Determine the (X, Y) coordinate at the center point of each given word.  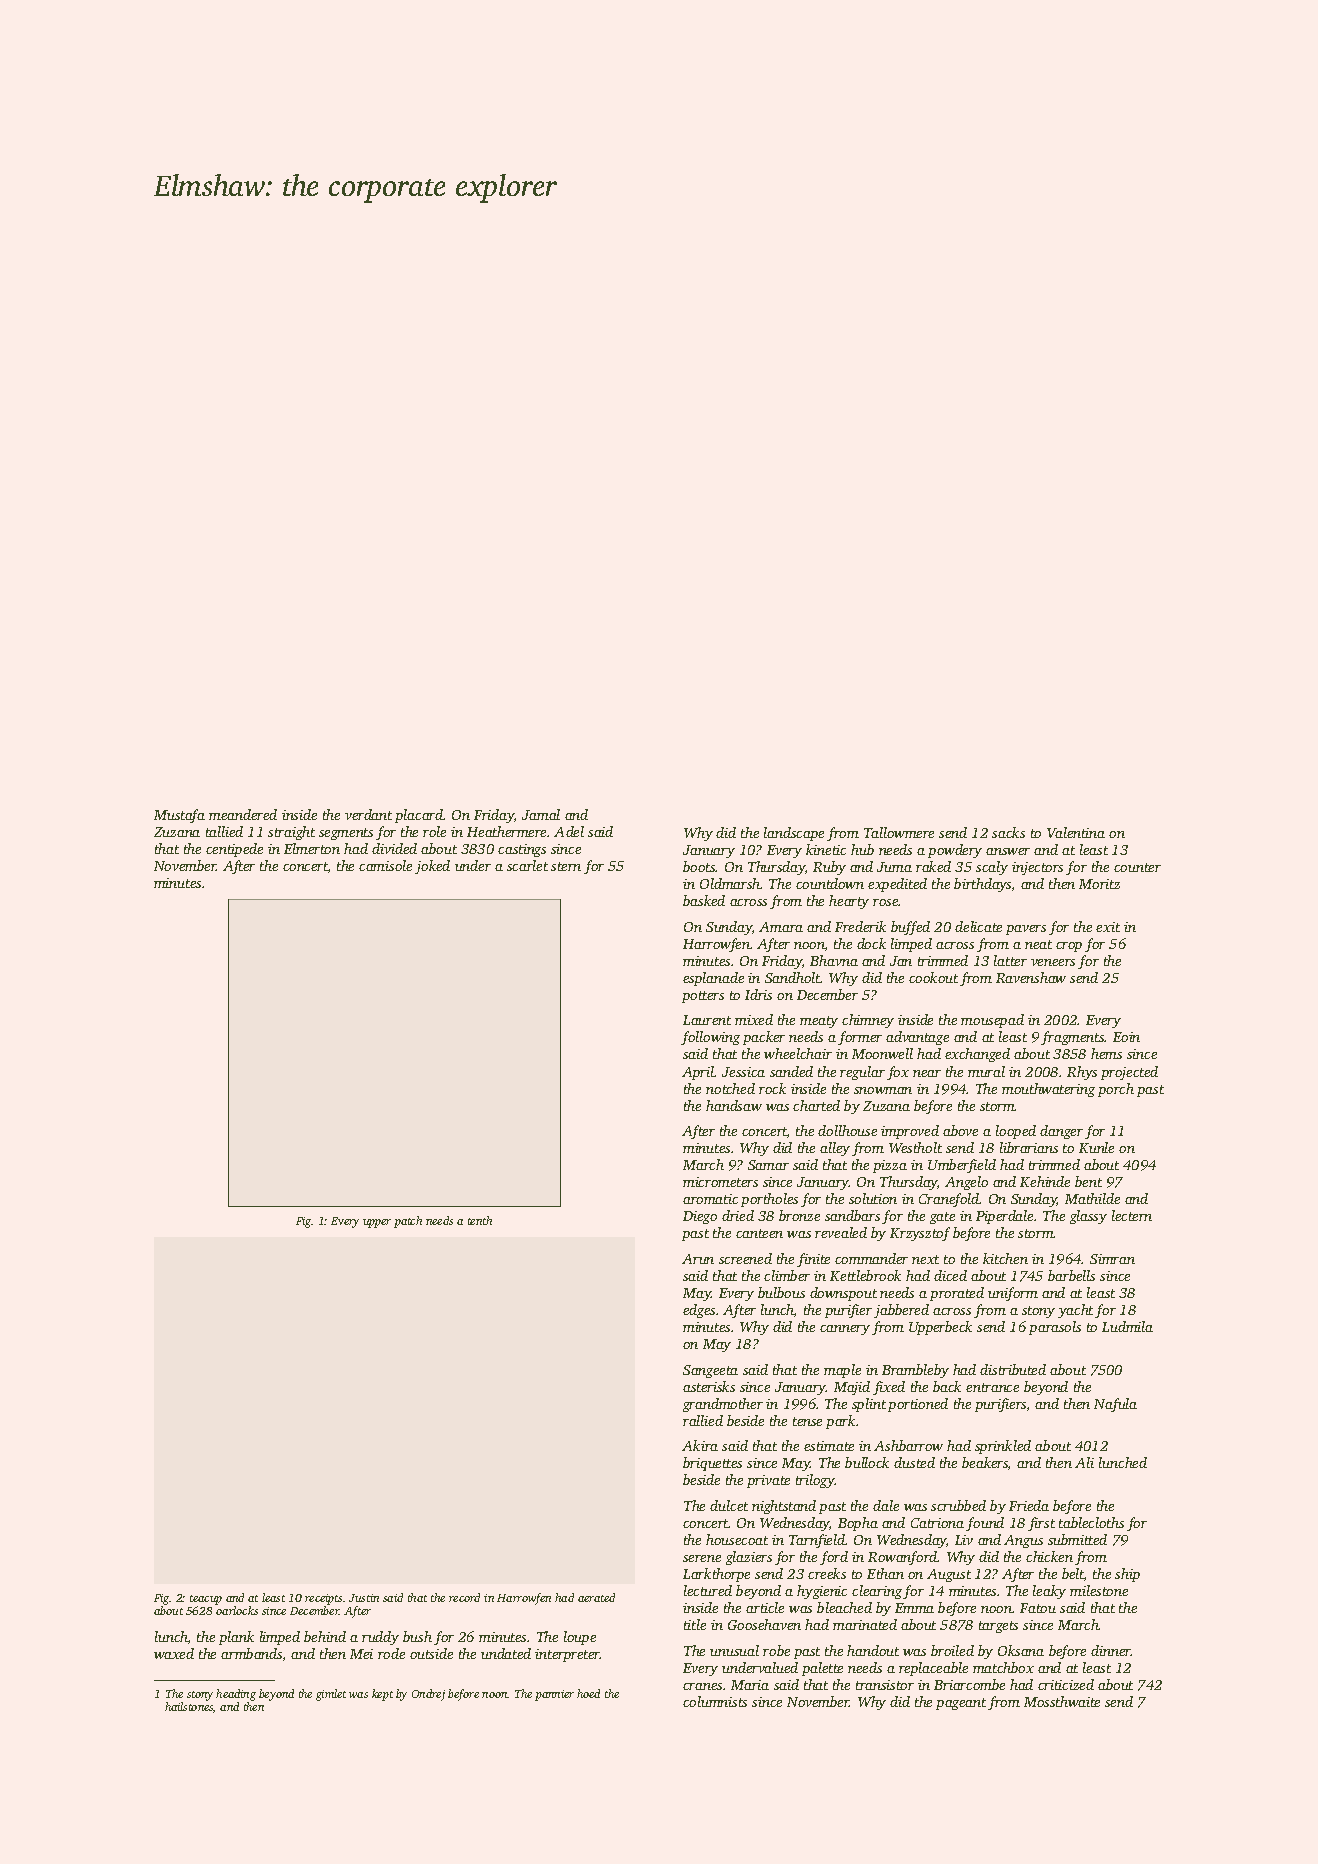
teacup (206, 1600)
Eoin (1126, 1037)
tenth (480, 1220)
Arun (698, 1259)
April (698, 1073)
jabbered (901, 1311)
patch (408, 1222)
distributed (1013, 1369)
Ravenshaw (1031, 977)
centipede (234, 850)
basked (704, 900)
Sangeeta (710, 1371)
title (695, 1624)
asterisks (709, 1386)
